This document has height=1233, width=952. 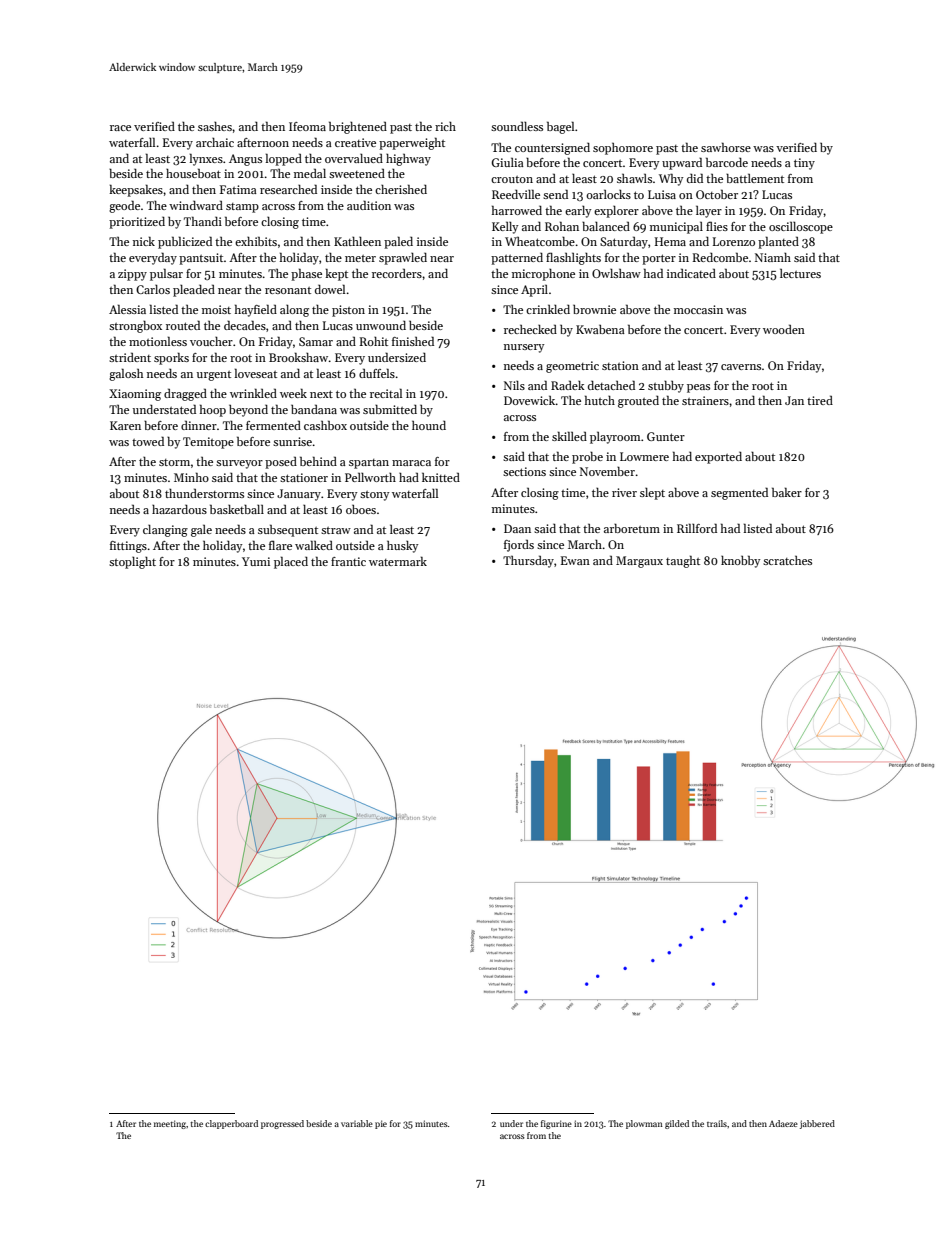 I want to click on meeting, so click(x=170, y=1124).
